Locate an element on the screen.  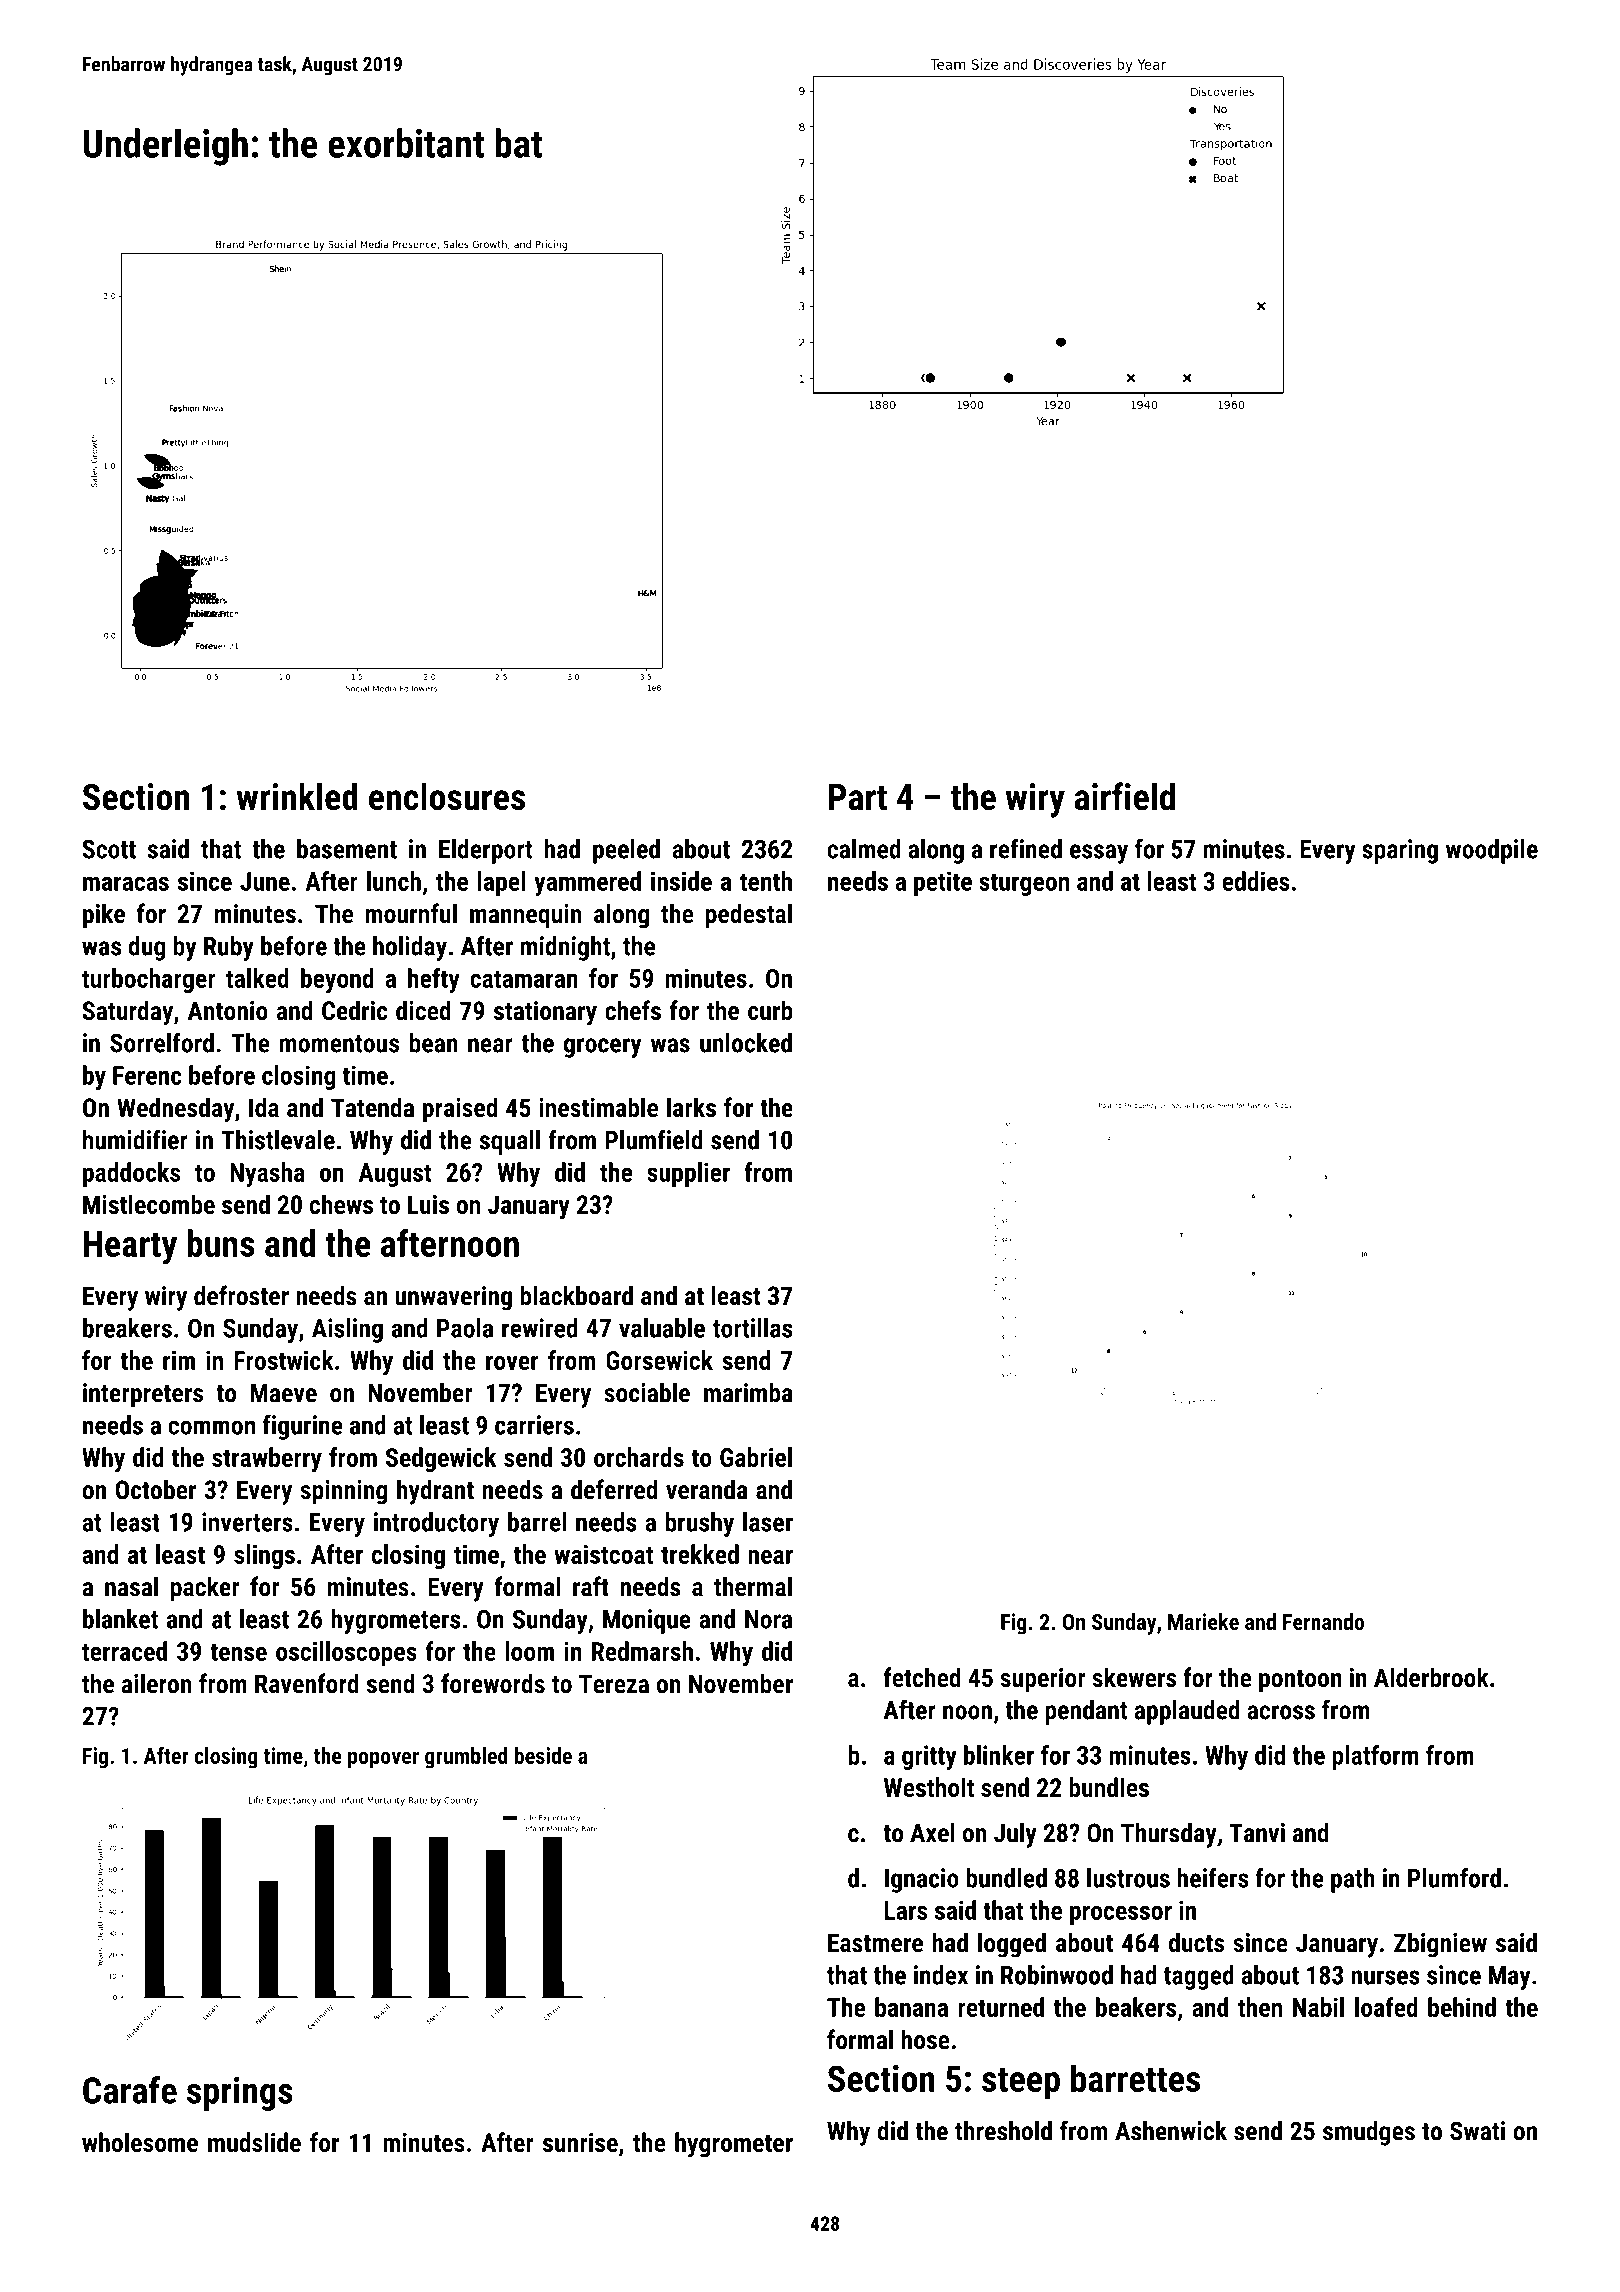
Fernando is located at coordinates (1323, 1621).
